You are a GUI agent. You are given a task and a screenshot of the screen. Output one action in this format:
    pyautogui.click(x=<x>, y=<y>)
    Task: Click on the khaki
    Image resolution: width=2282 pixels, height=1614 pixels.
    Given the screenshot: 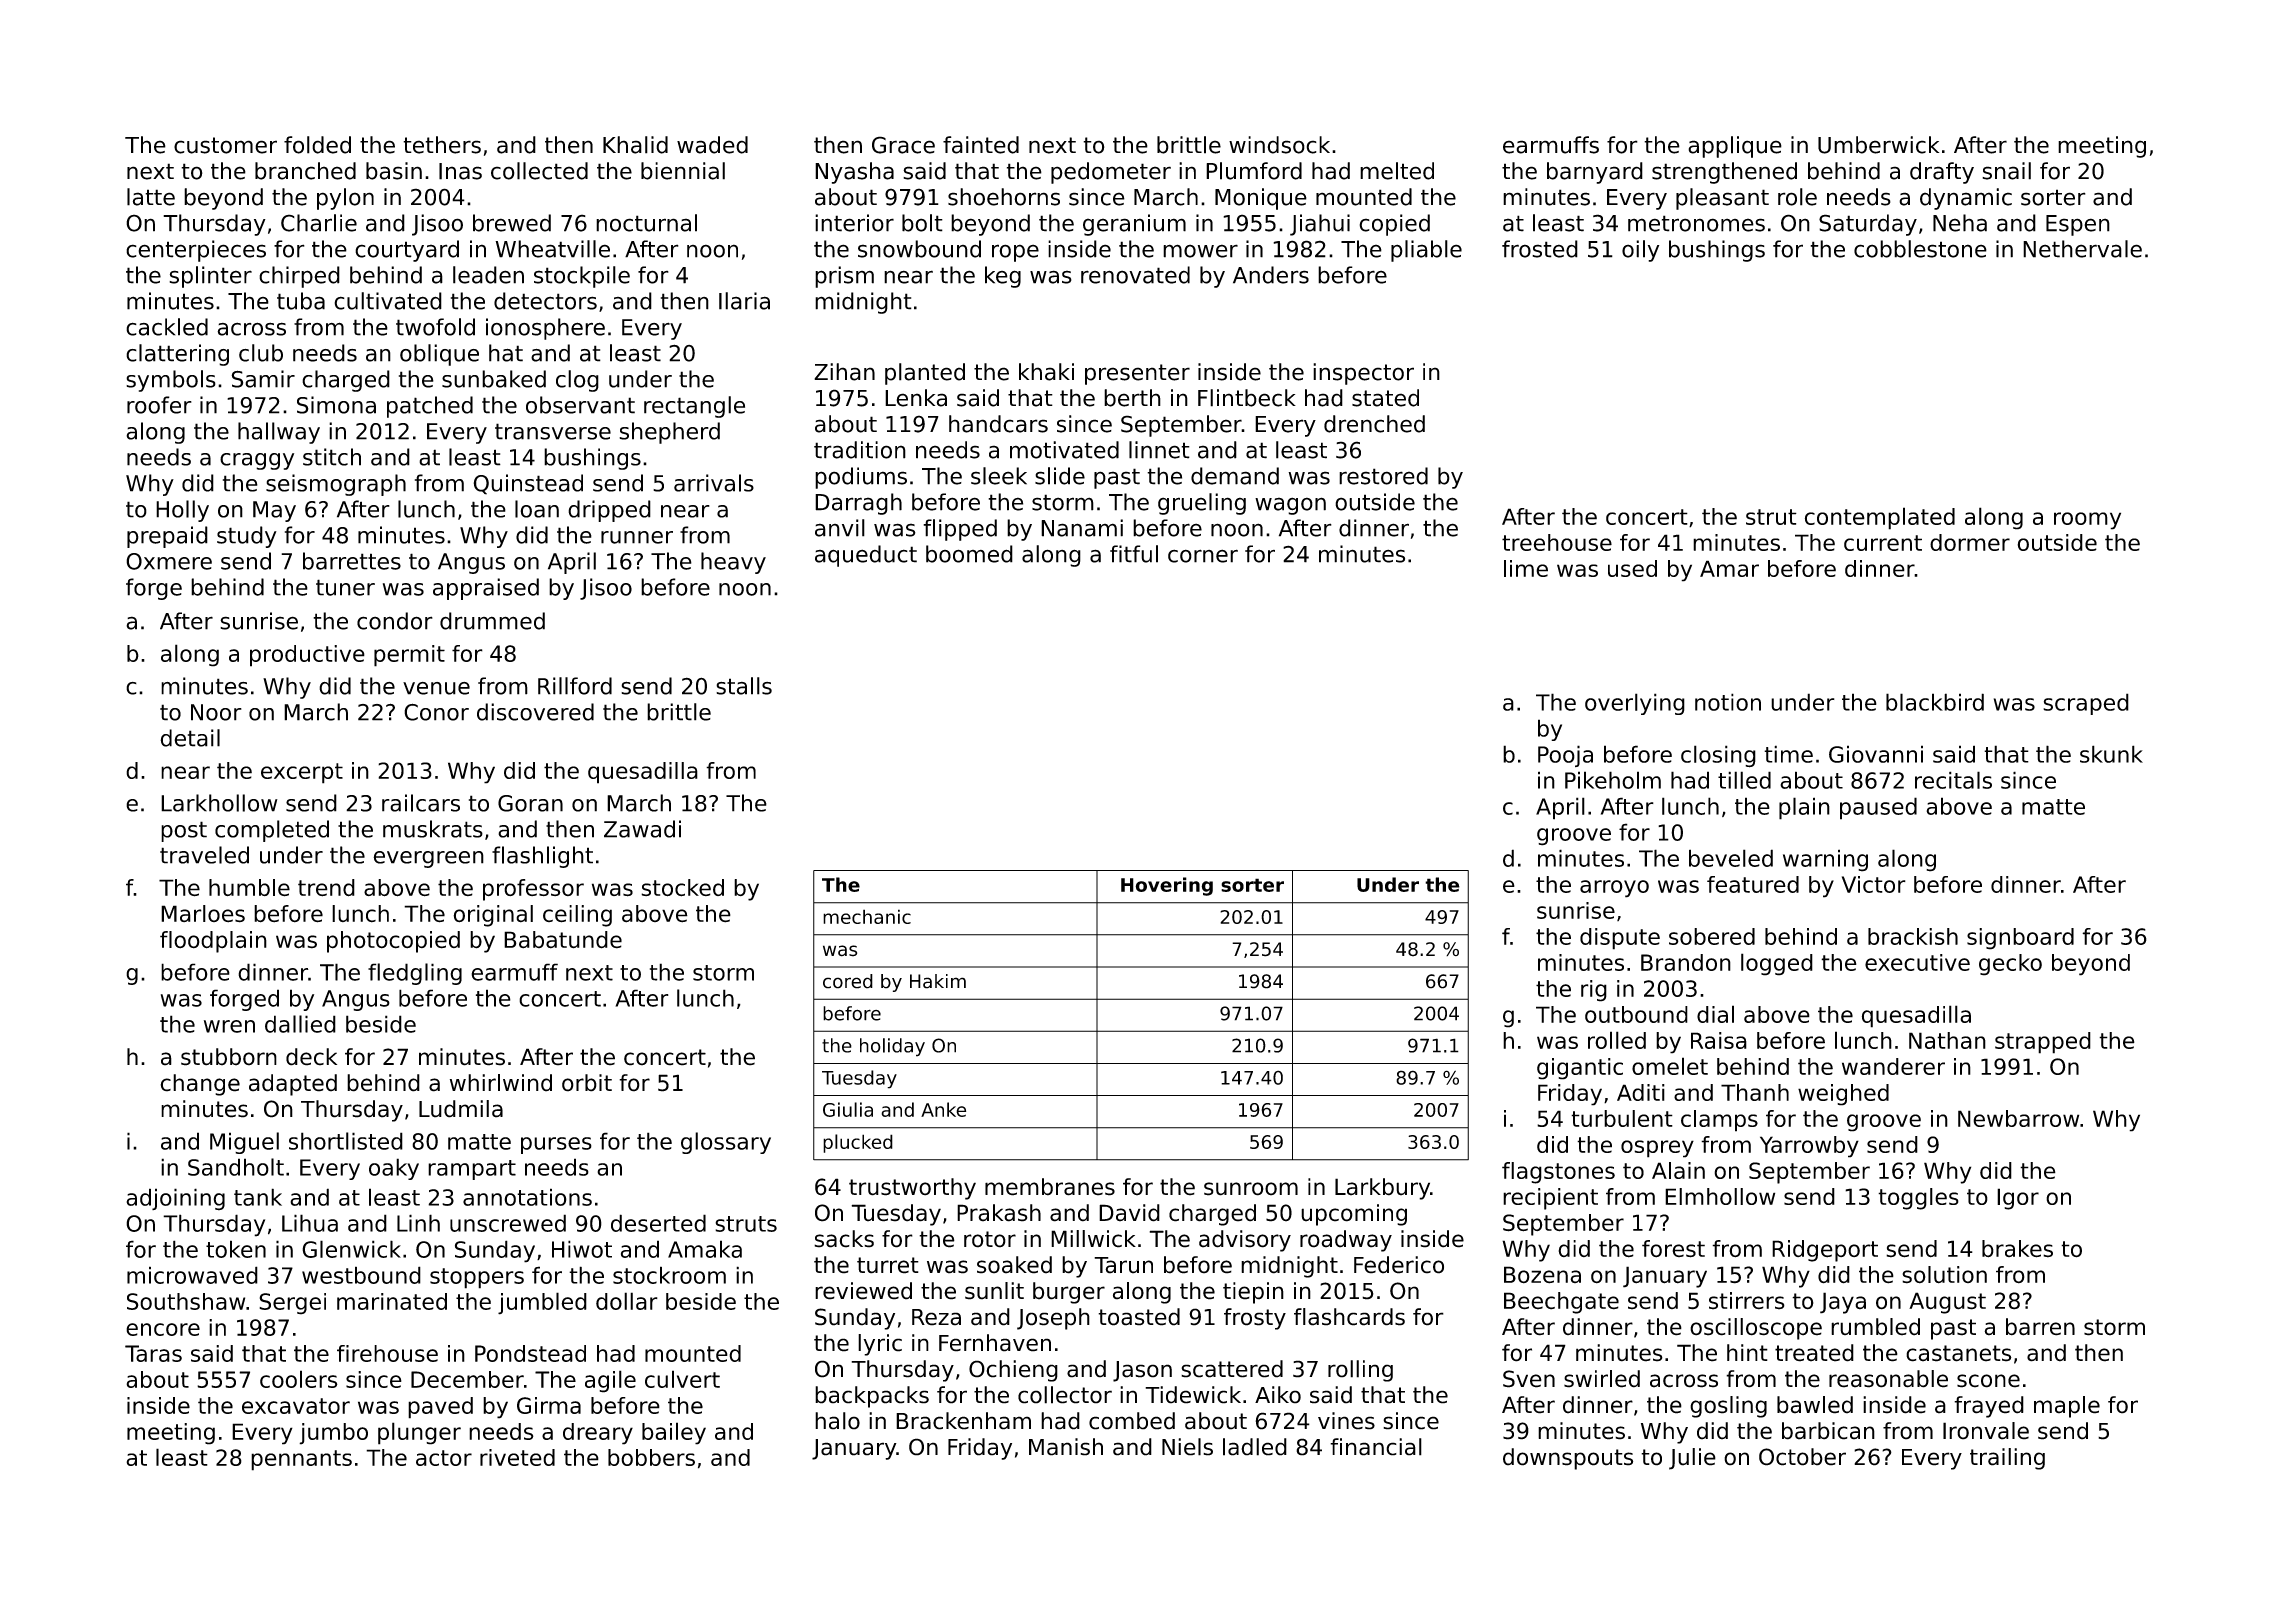 What is the action you would take?
    pyautogui.click(x=1046, y=372)
